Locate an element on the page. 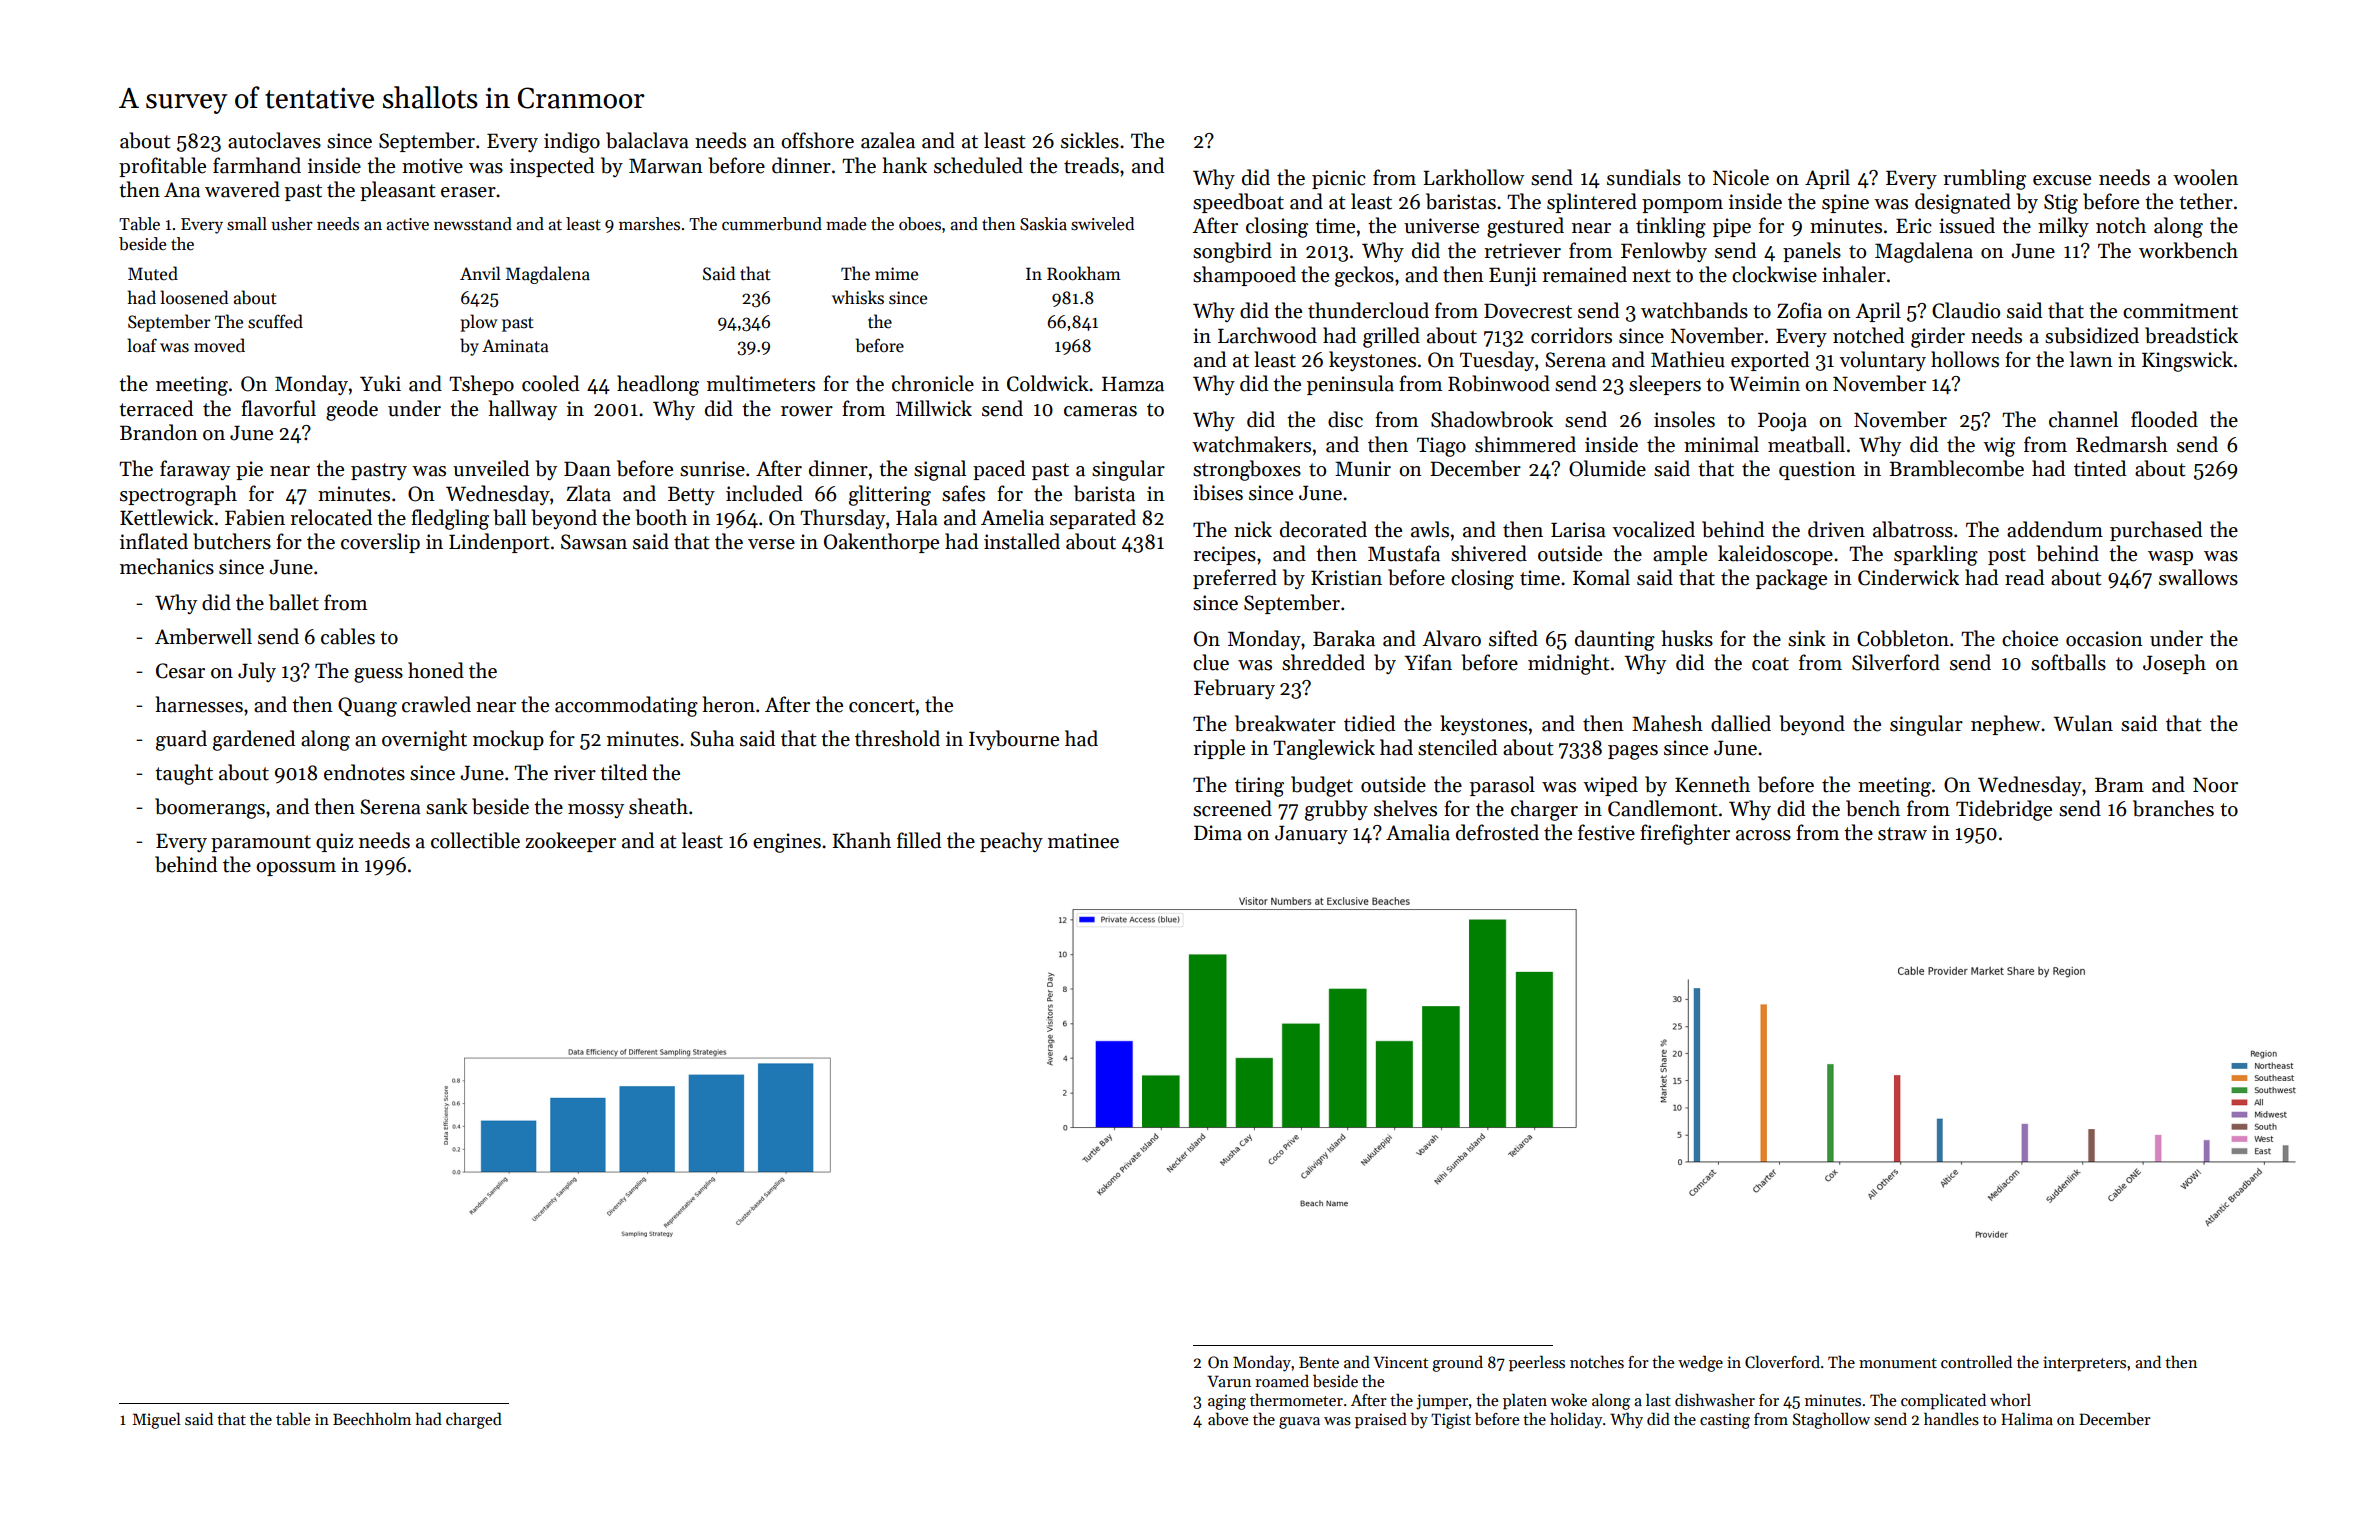  clue is located at coordinates (1211, 662).
